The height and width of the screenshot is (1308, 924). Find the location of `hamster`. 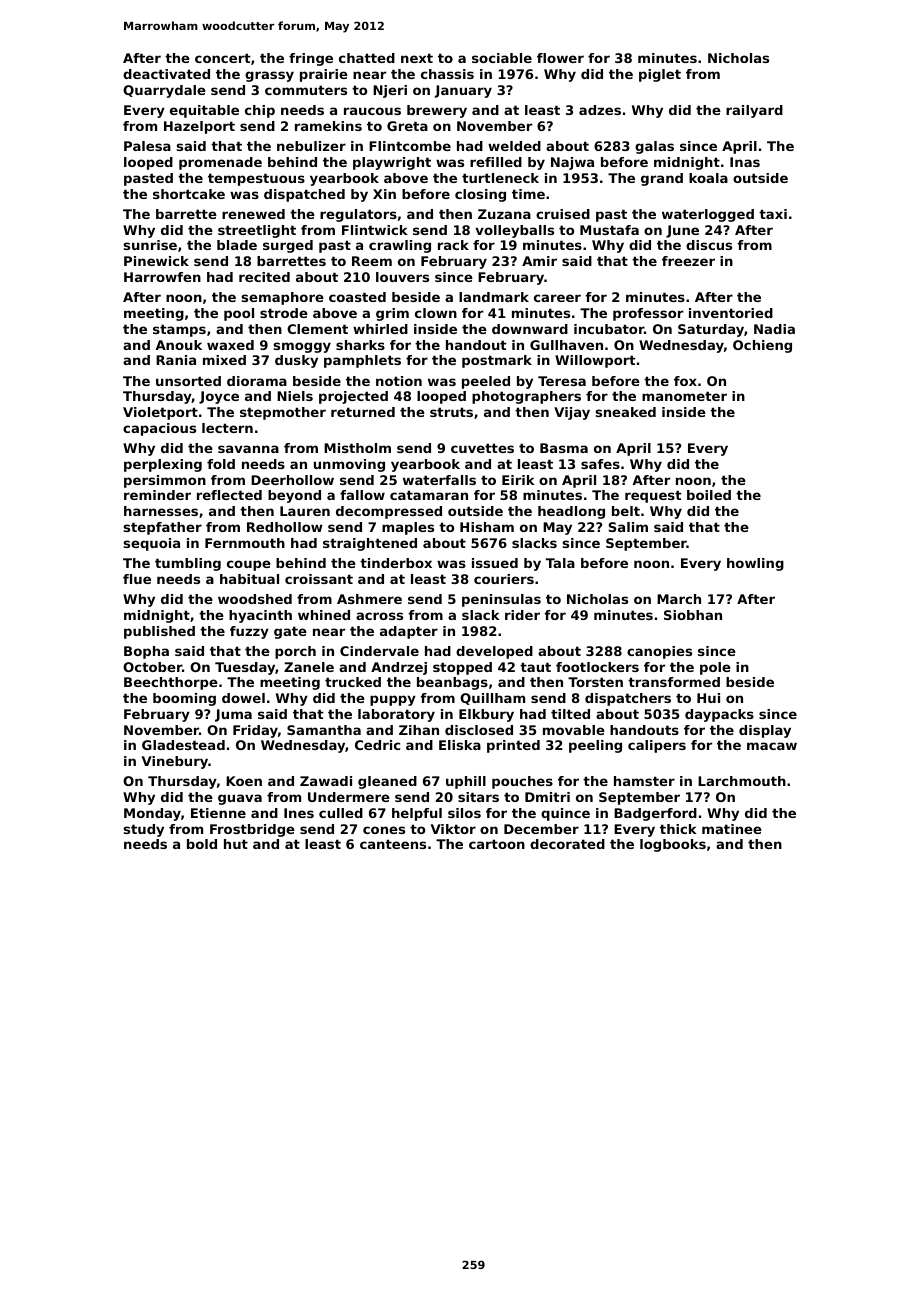

hamster is located at coordinates (644, 781).
